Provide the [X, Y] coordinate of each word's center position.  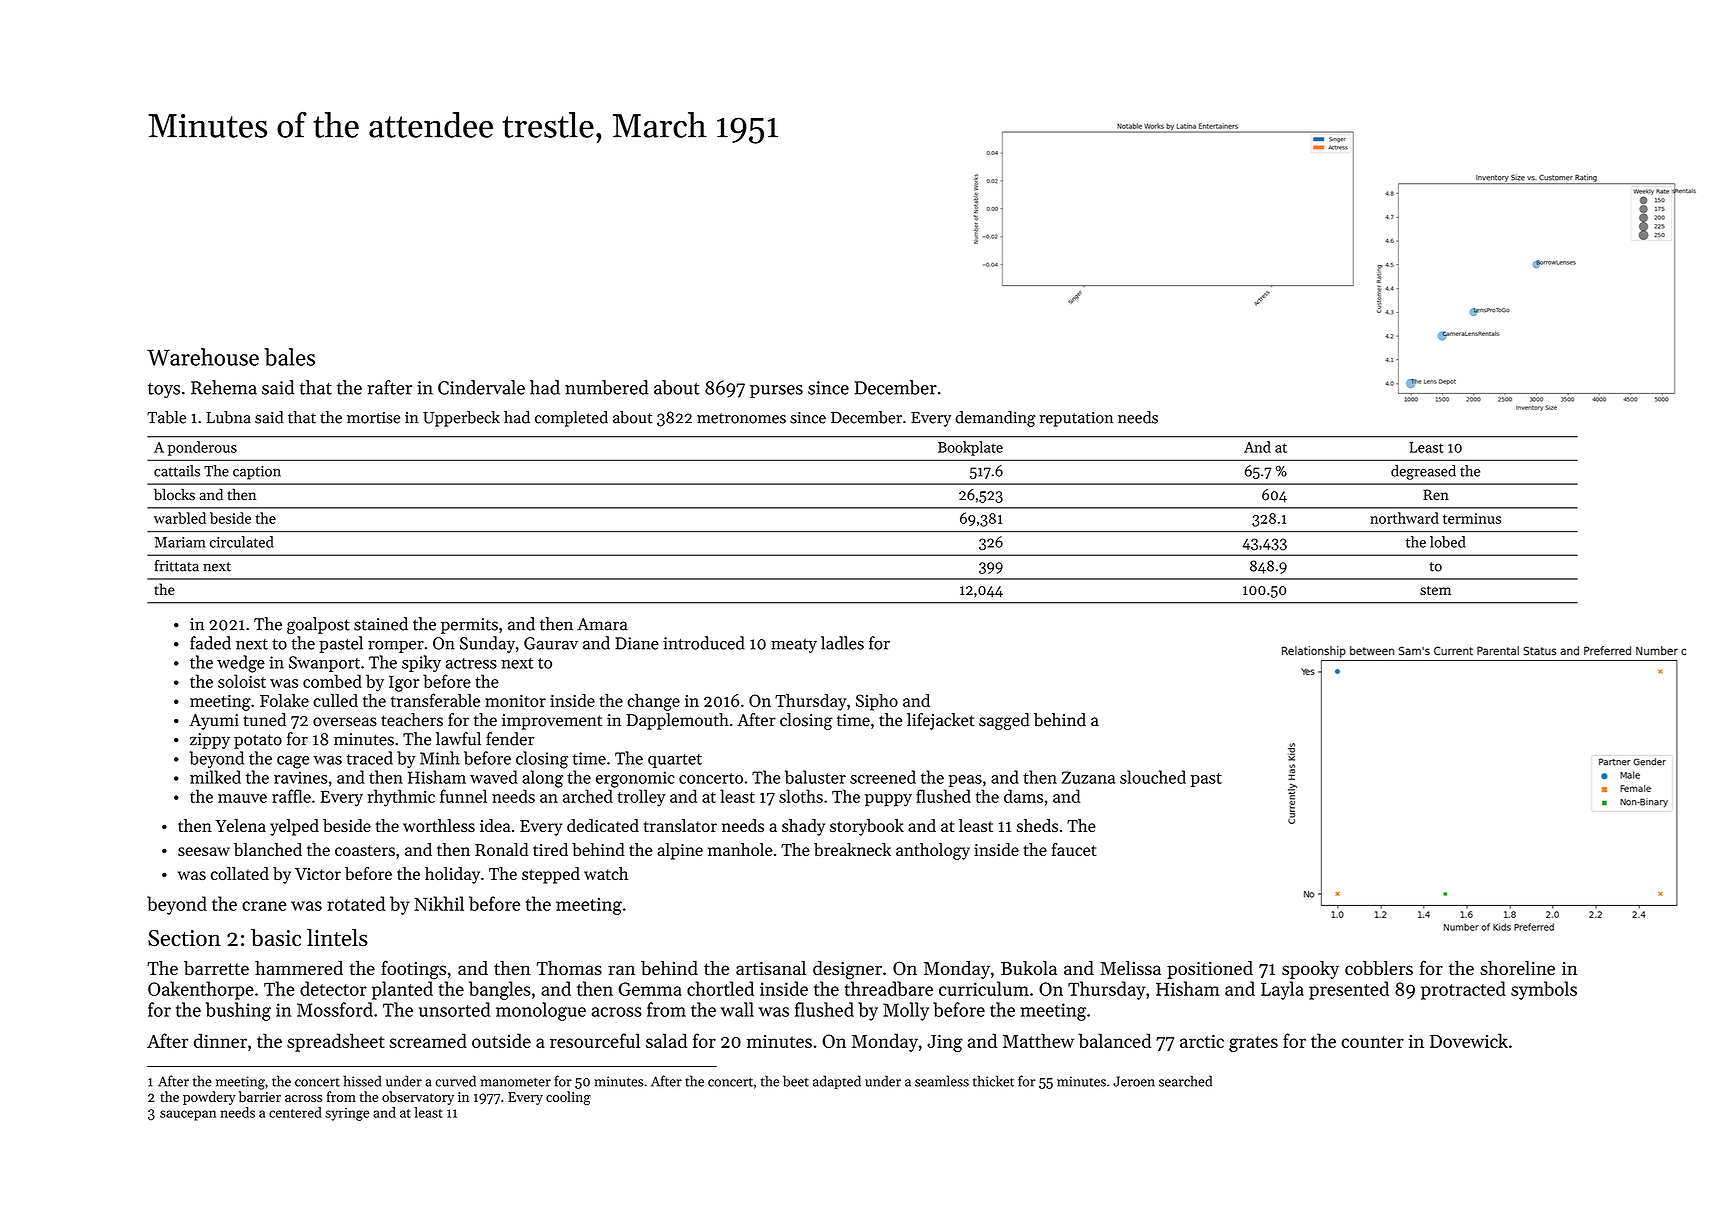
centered [295, 1112]
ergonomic [635, 779]
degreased [1423, 472]
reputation [1076, 419]
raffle [291, 796]
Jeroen [1134, 1081]
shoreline [1517, 968]
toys [164, 390]
